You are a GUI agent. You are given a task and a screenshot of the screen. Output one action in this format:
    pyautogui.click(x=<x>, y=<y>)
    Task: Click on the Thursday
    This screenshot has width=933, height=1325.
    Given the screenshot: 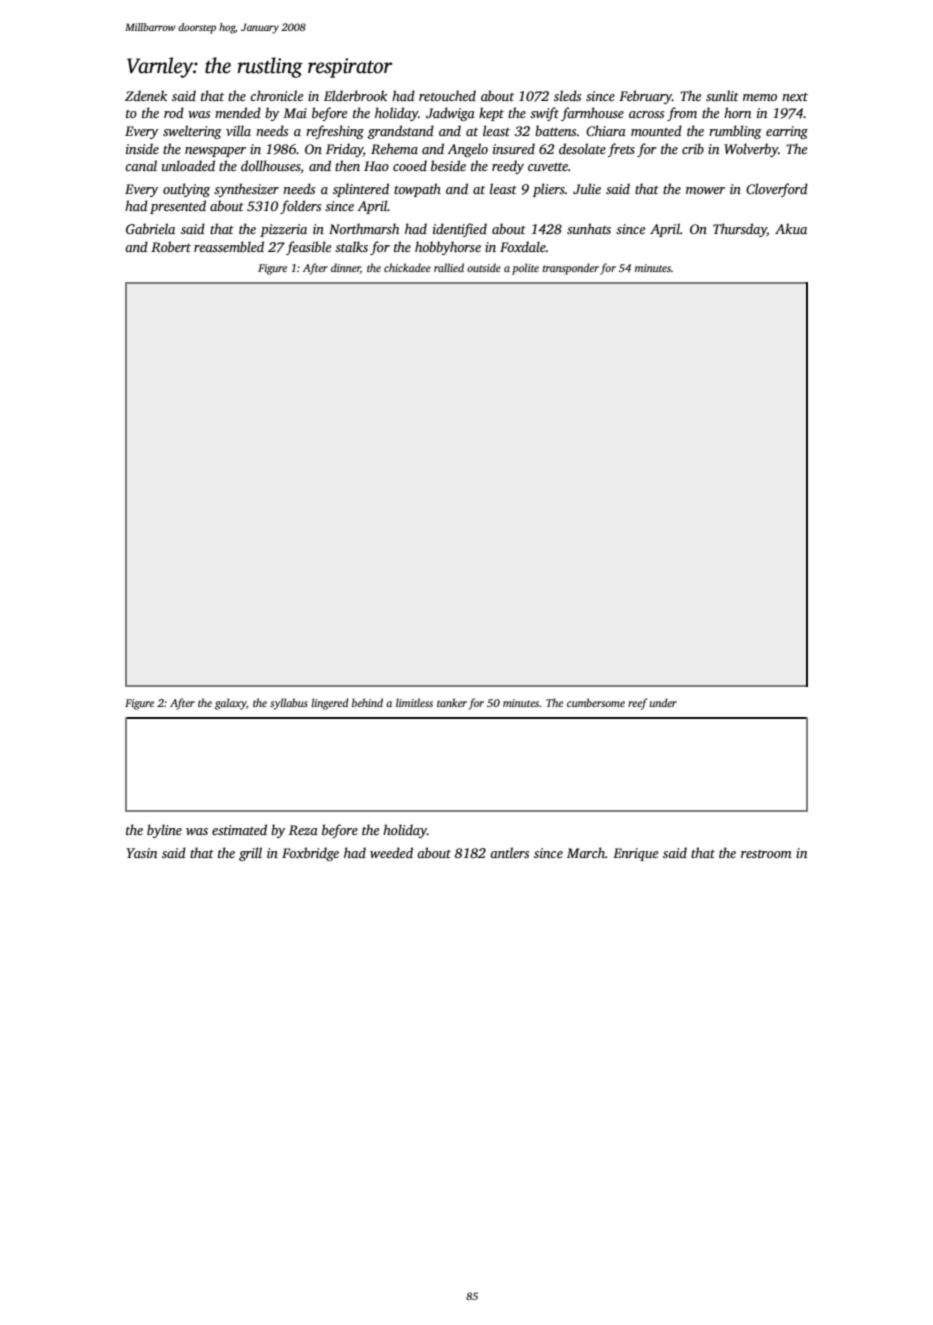 What is the action you would take?
    pyautogui.click(x=740, y=230)
